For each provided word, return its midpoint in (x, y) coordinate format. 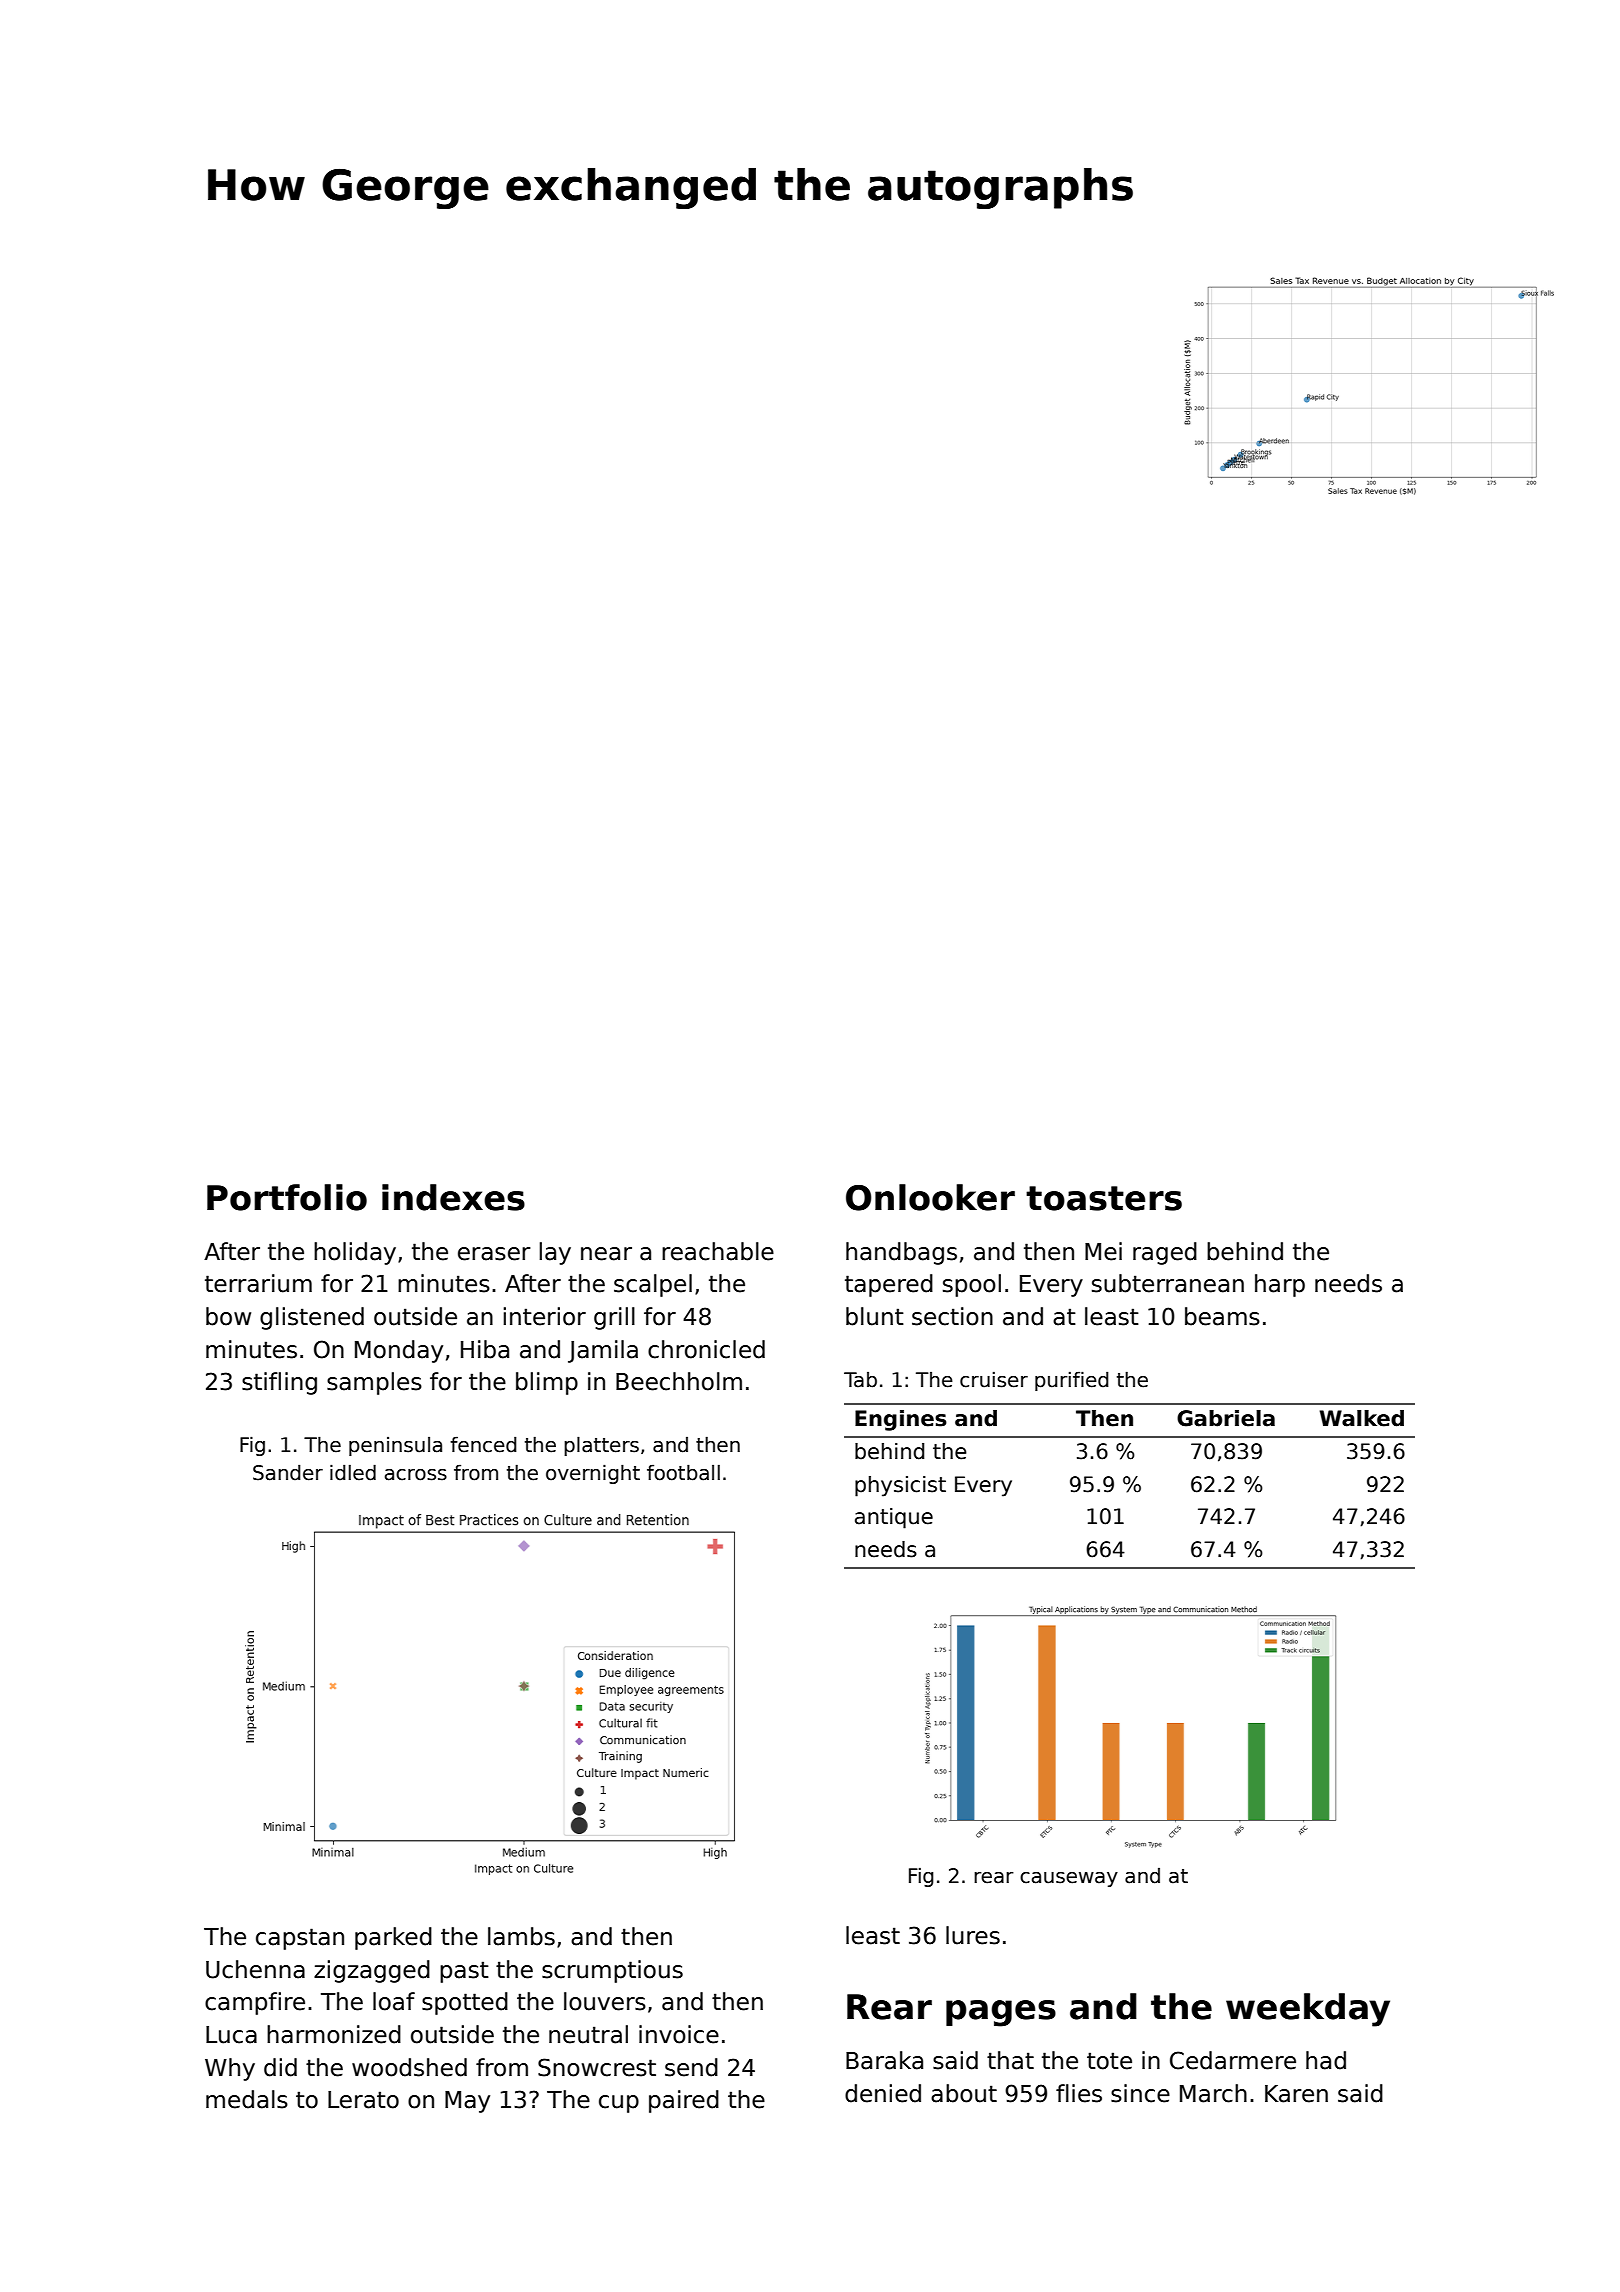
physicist (900, 1486)
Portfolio (287, 1197)
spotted (465, 2003)
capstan (300, 1939)
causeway (1069, 1879)
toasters (1104, 1198)
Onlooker (930, 1197)
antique (894, 1518)
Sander (288, 1473)
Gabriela (1226, 1418)
